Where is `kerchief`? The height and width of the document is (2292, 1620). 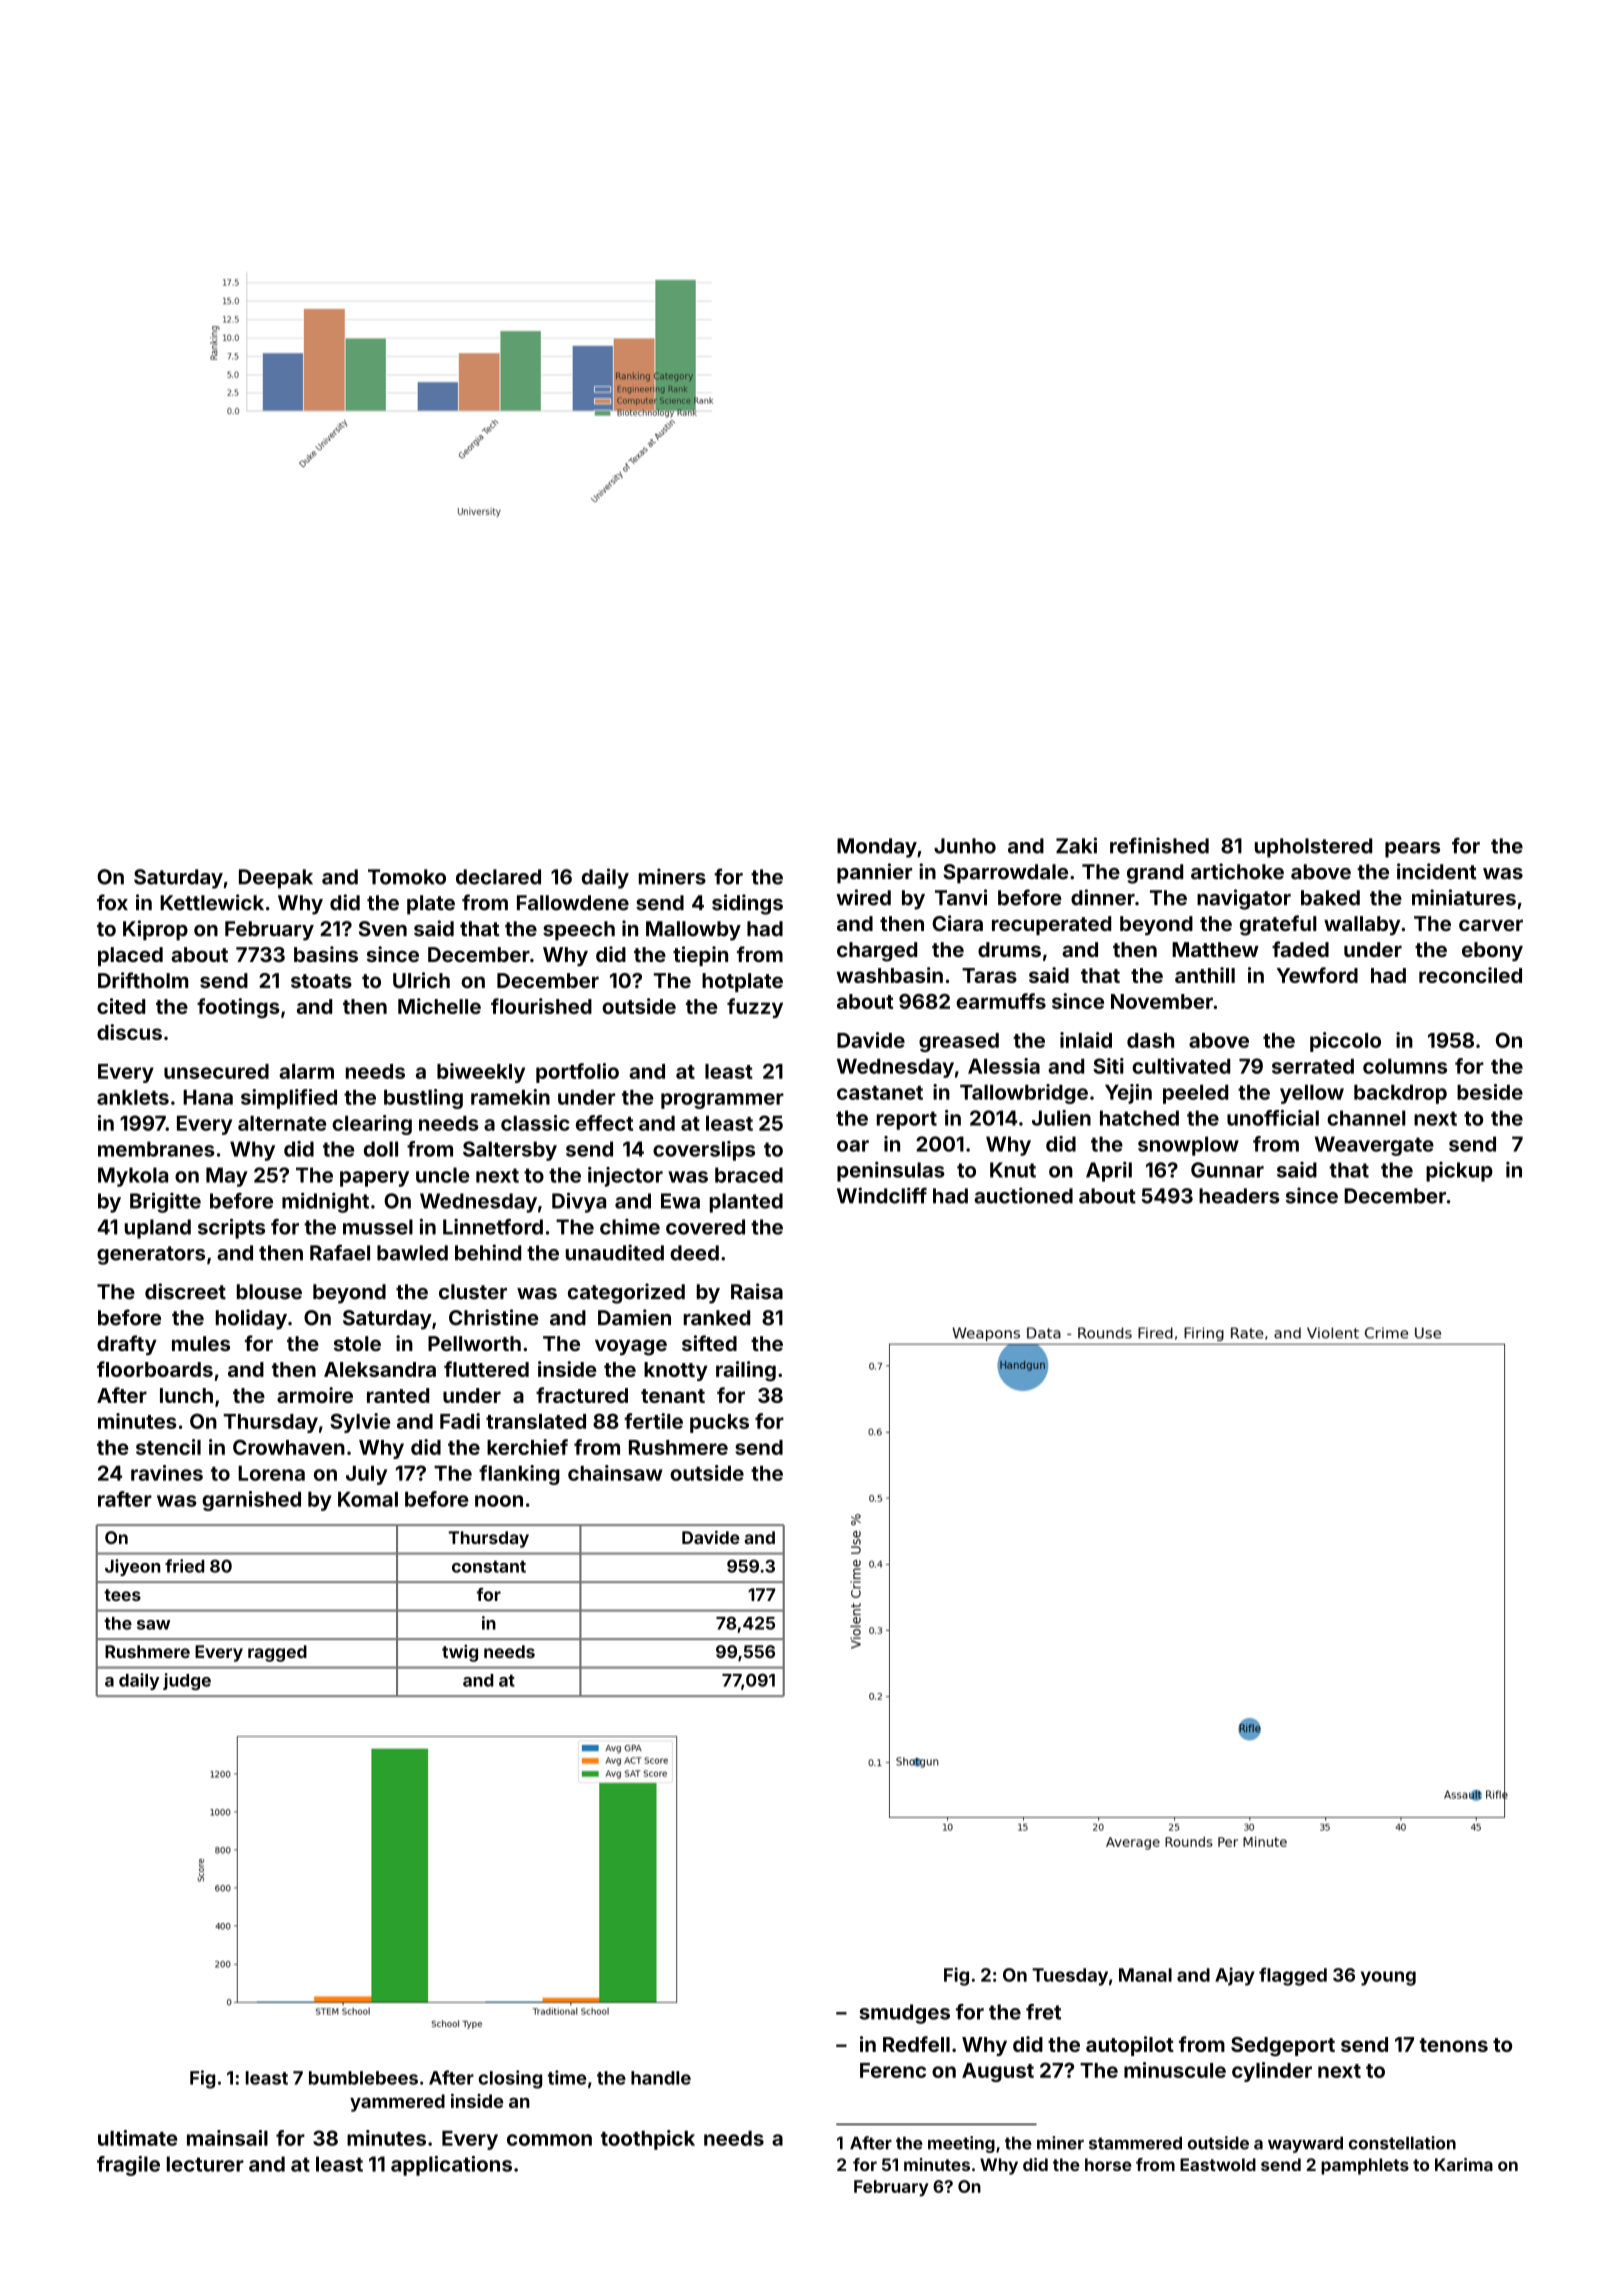 kerchief is located at coordinates (527, 1447).
